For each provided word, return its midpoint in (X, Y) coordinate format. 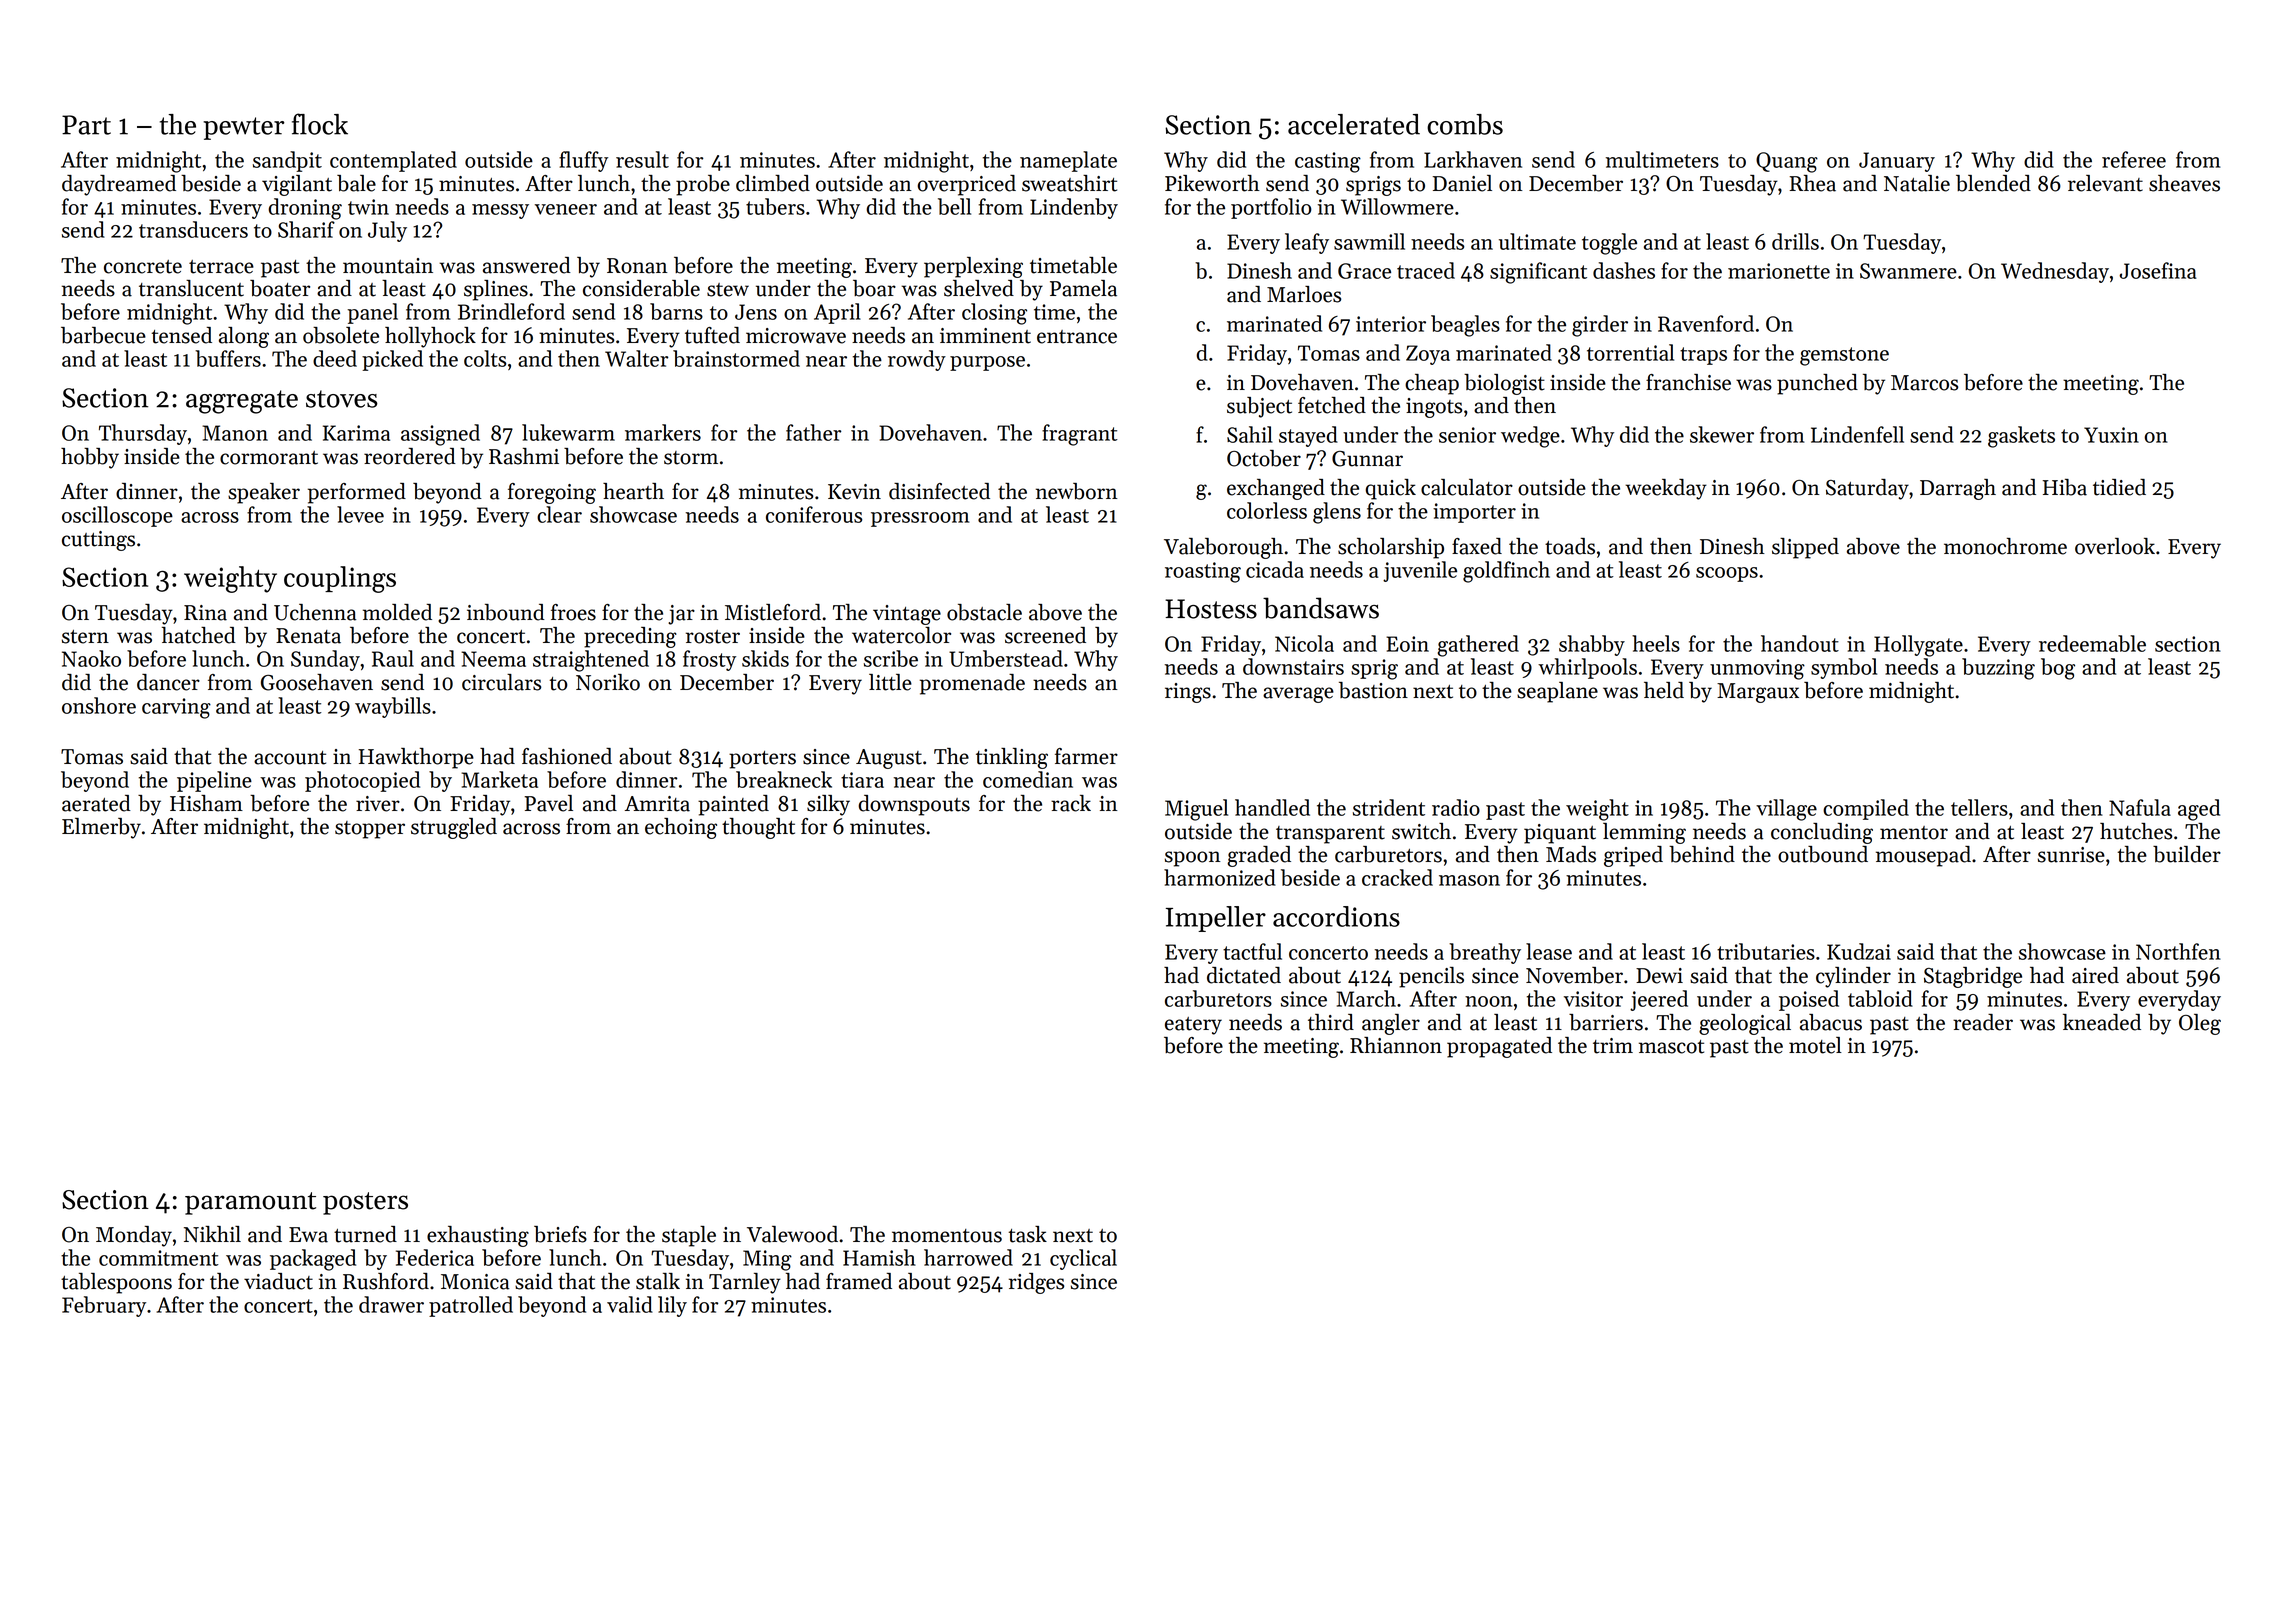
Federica (435, 1257)
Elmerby (101, 828)
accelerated (1354, 124)
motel (1815, 1045)
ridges (1036, 1283)
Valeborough (1223, 548)
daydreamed (119, 185)
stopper (370, 830)
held (1664, 690)
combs (1465, 124)
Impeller (1216, 919)
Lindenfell (1857, 434)
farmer (1086, 756)
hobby (90, 458)
